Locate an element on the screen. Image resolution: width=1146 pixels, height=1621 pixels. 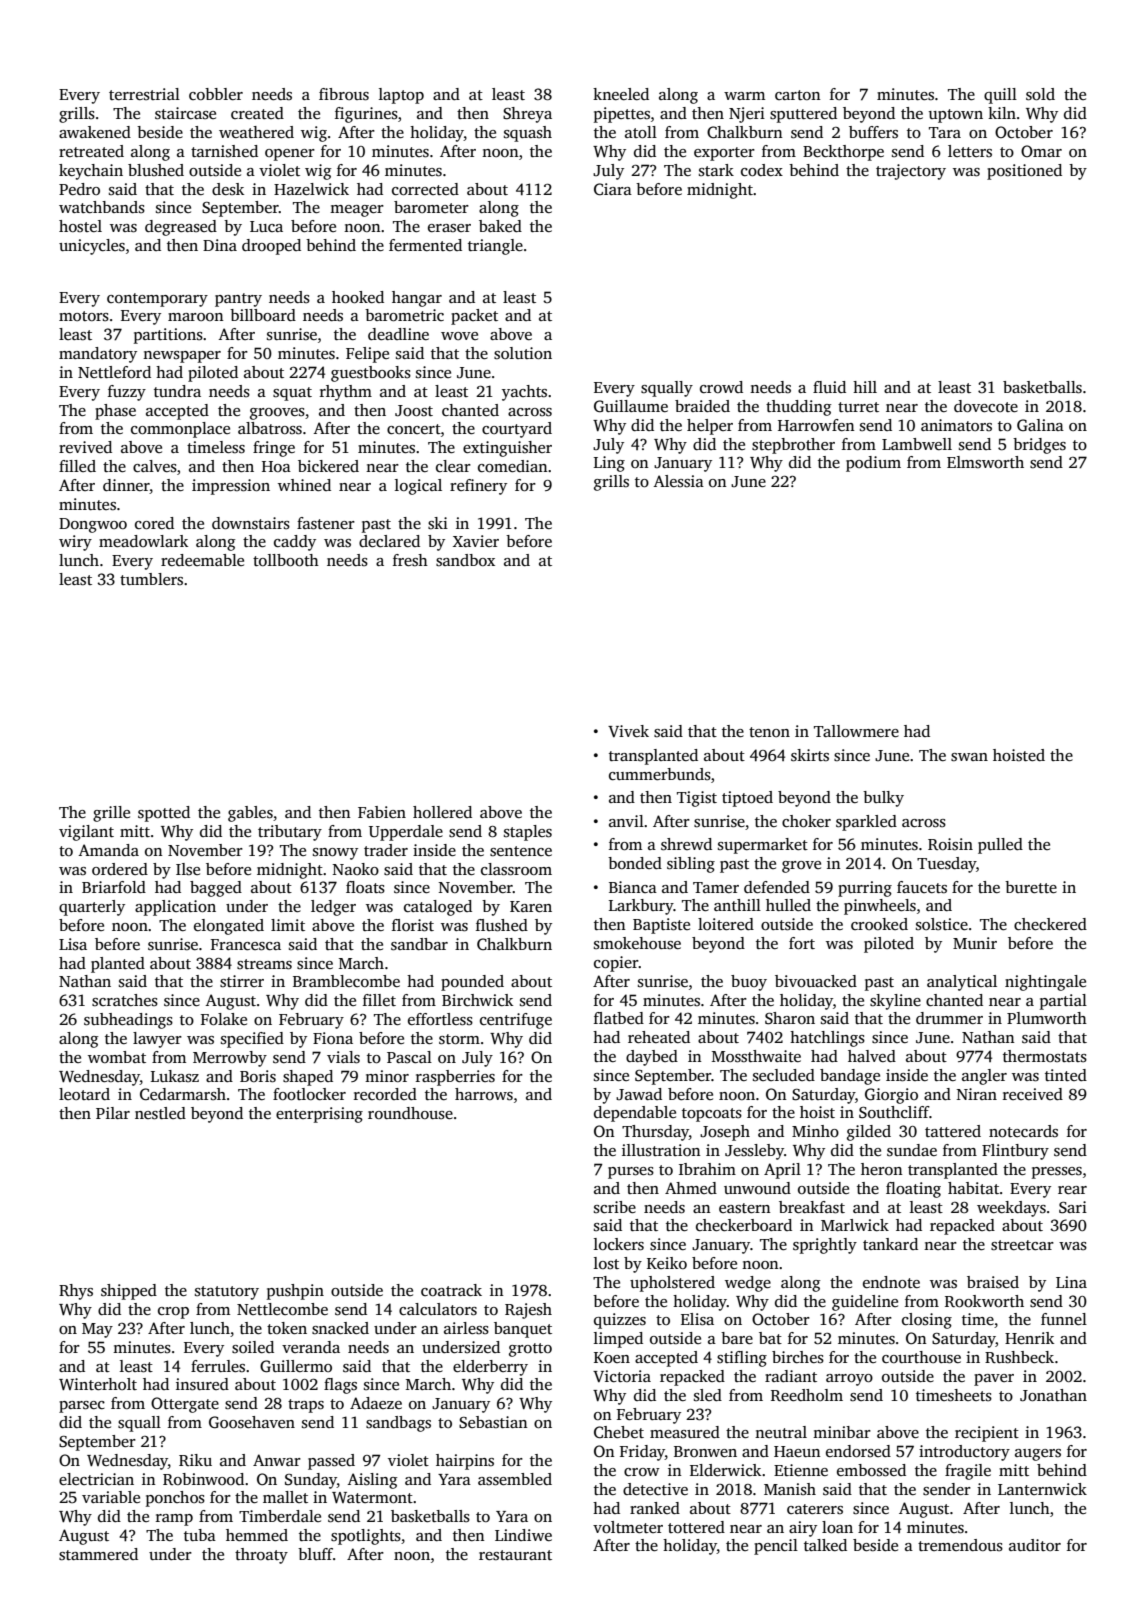
fibrous is located at coordinates (344, 94).
